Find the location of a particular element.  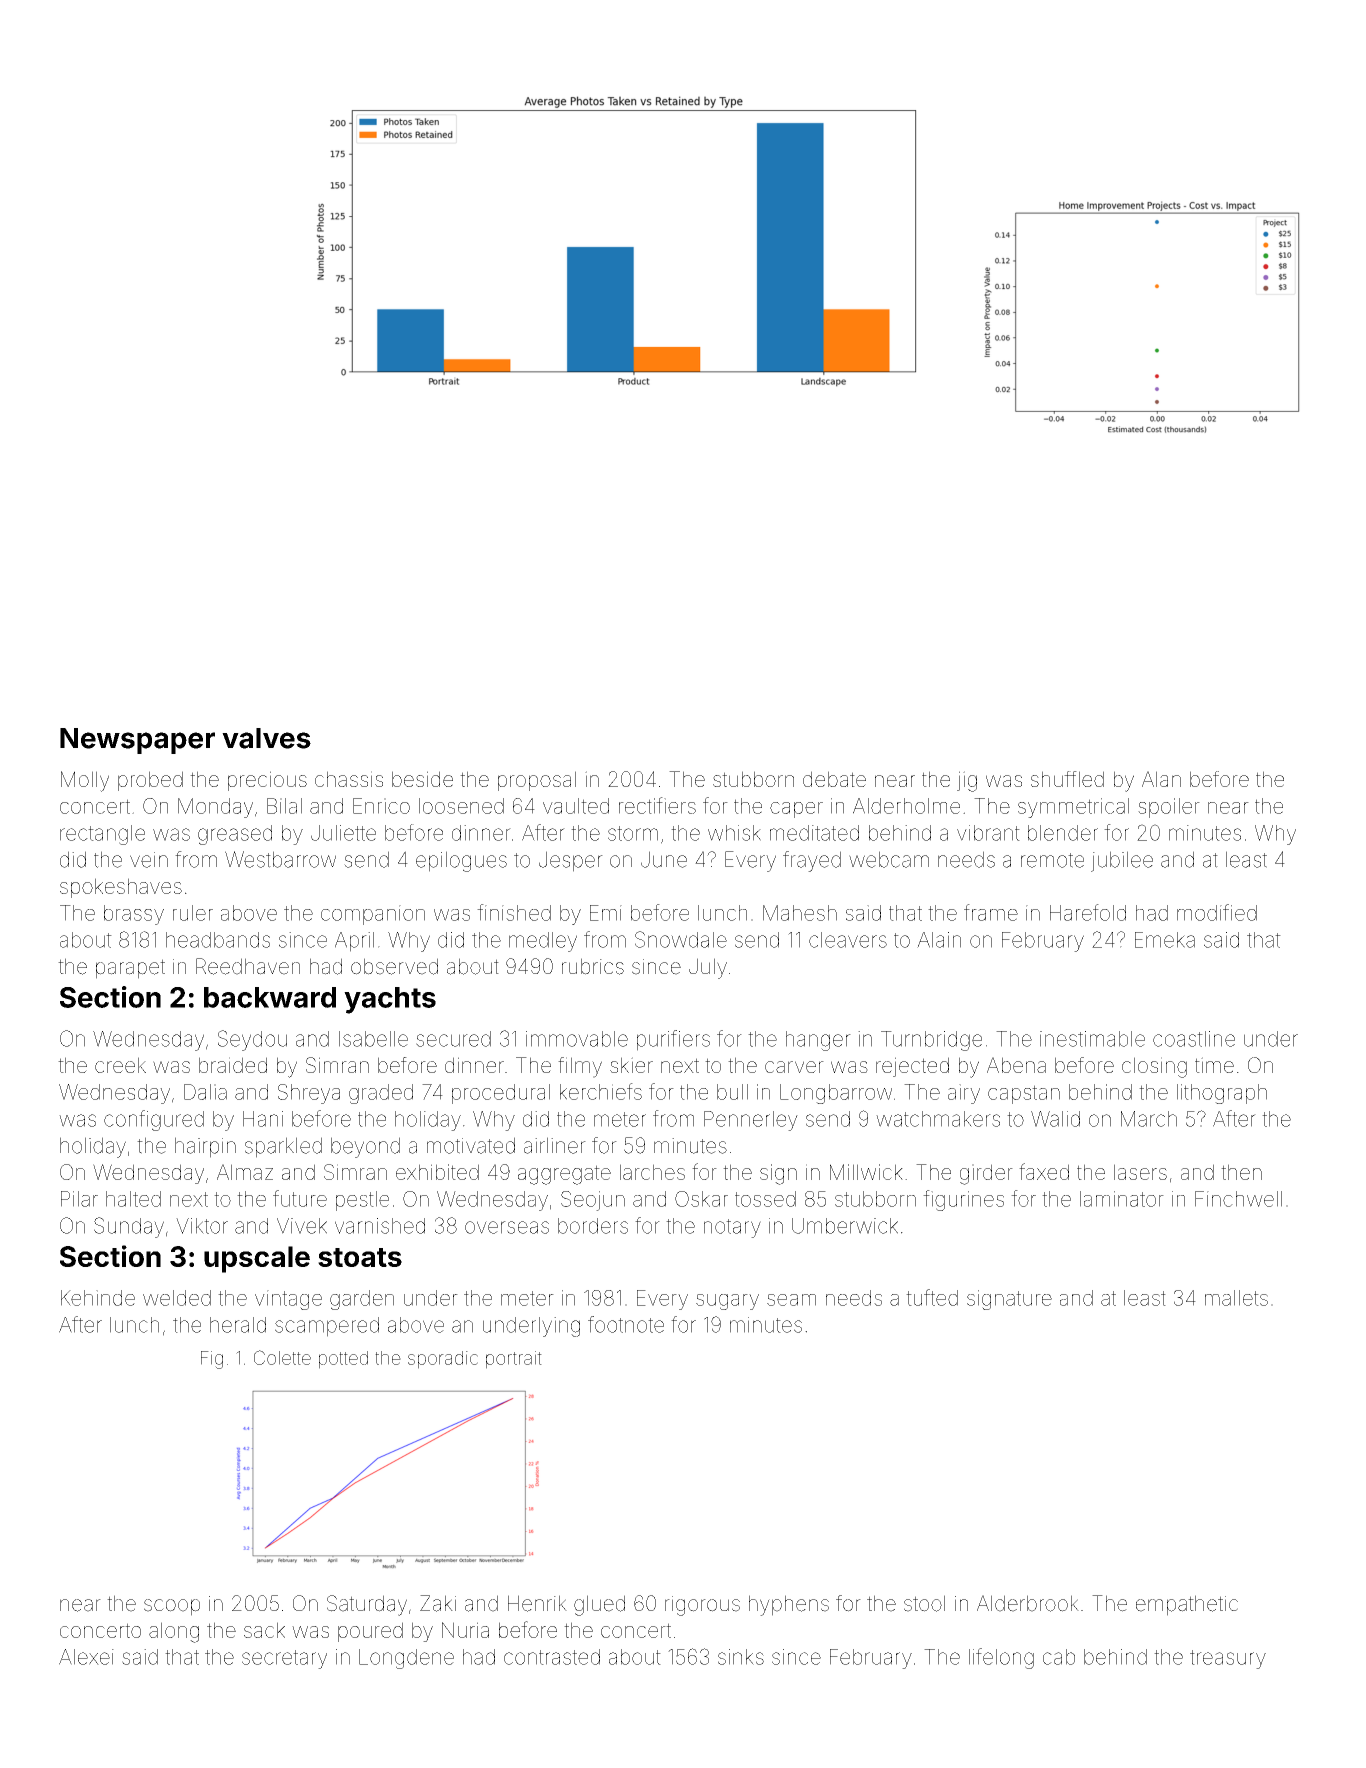

Alan is located at coordinates (1161, 779).
